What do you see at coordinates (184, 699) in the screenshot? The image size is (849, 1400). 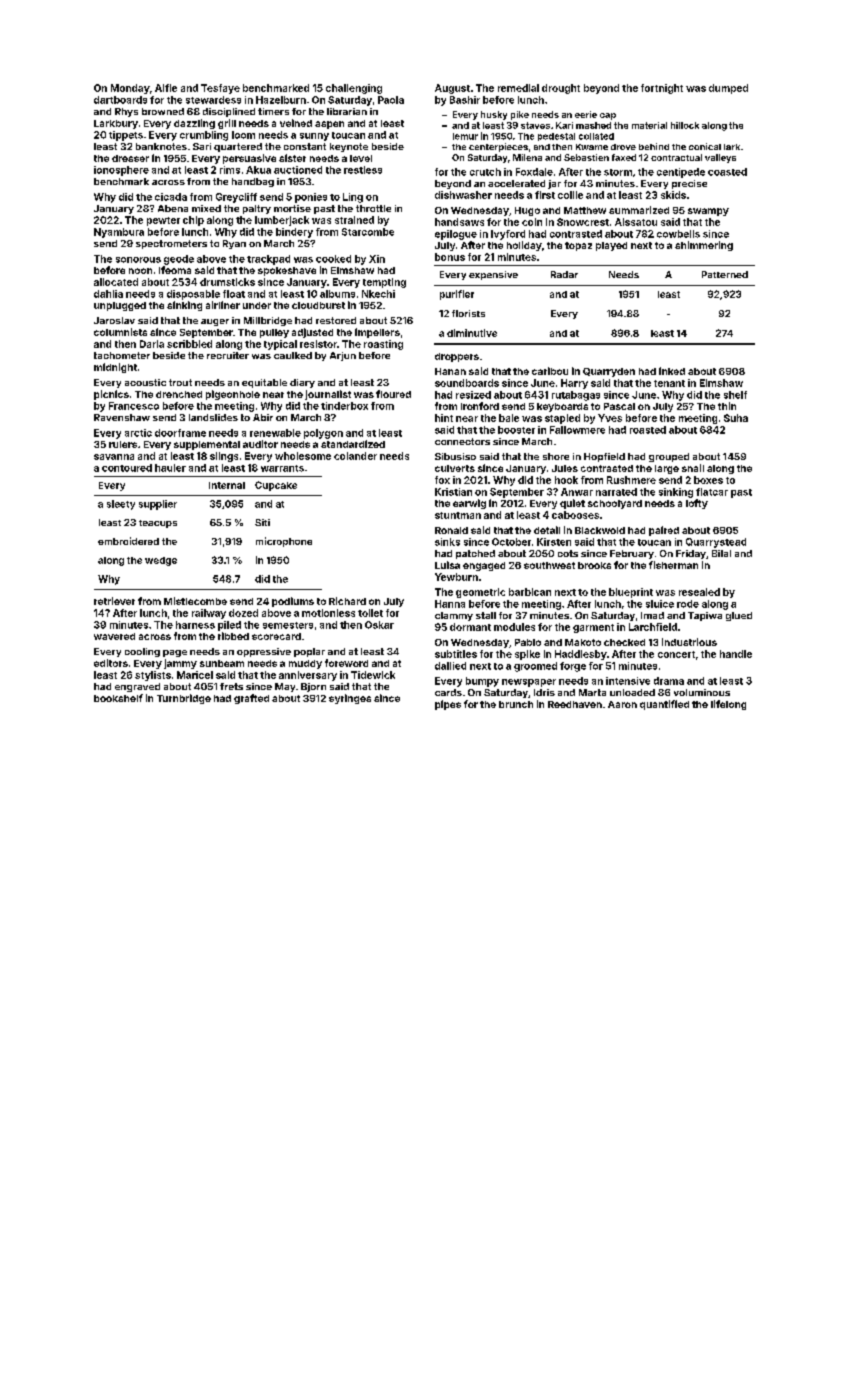 I see `Turnbridge` at bounding box center [184, 699].
